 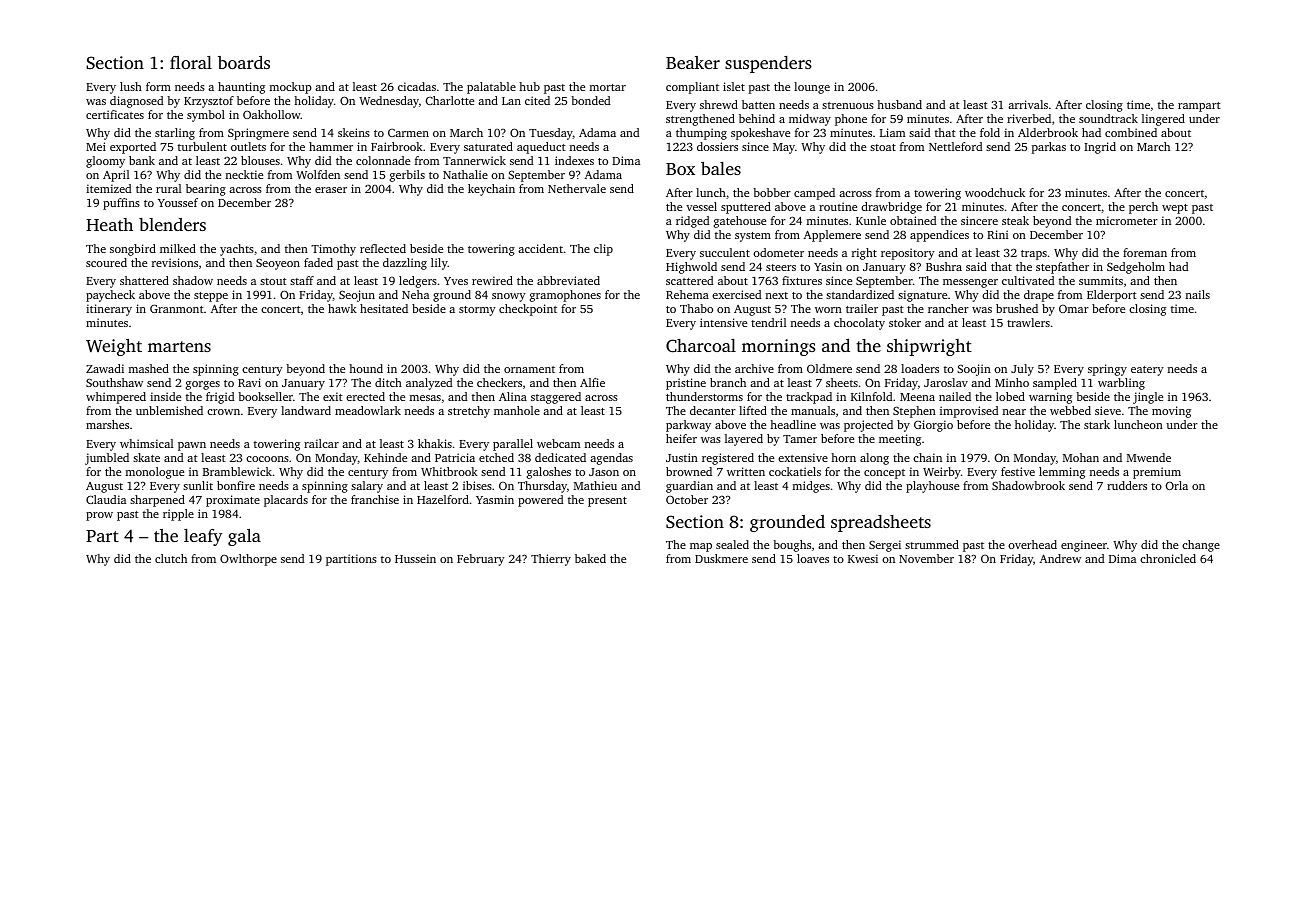 I want to click on Kunle, so click(x=871, y=220).
